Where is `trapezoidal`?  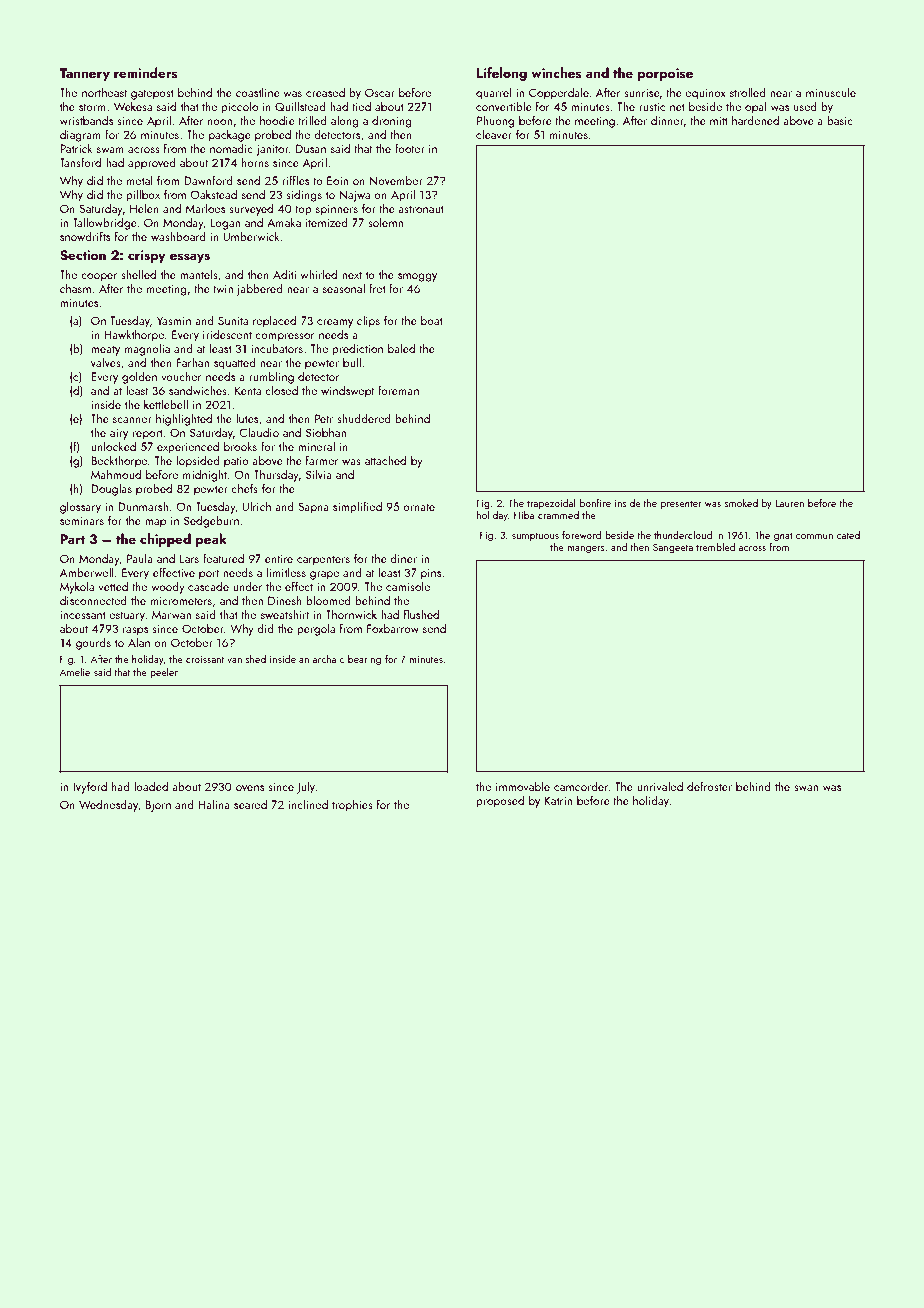 trapezoidal is located at coordinates (551, 504).
